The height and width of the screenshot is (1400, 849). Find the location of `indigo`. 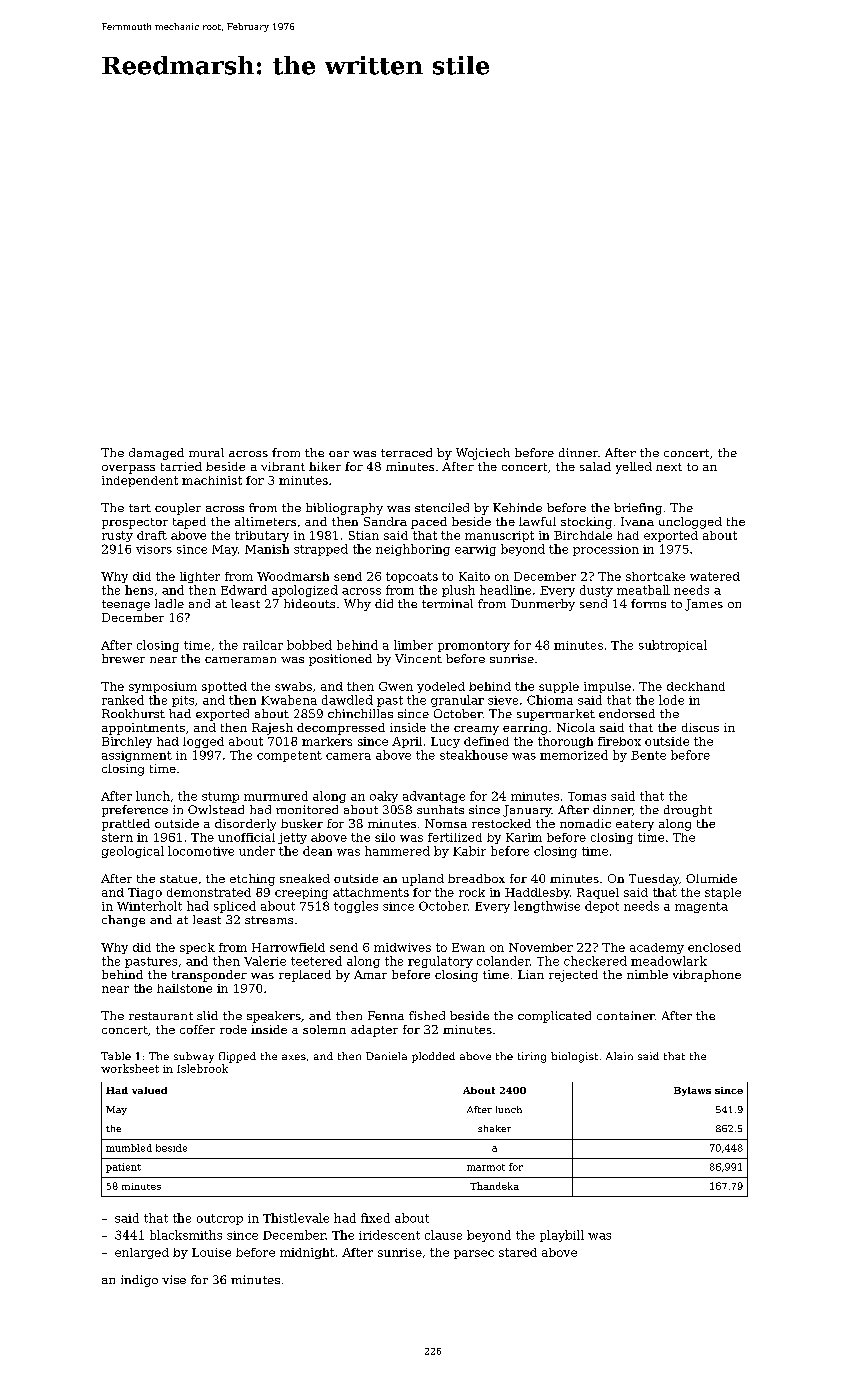

indigo is located at coordinates (139, 1281).
